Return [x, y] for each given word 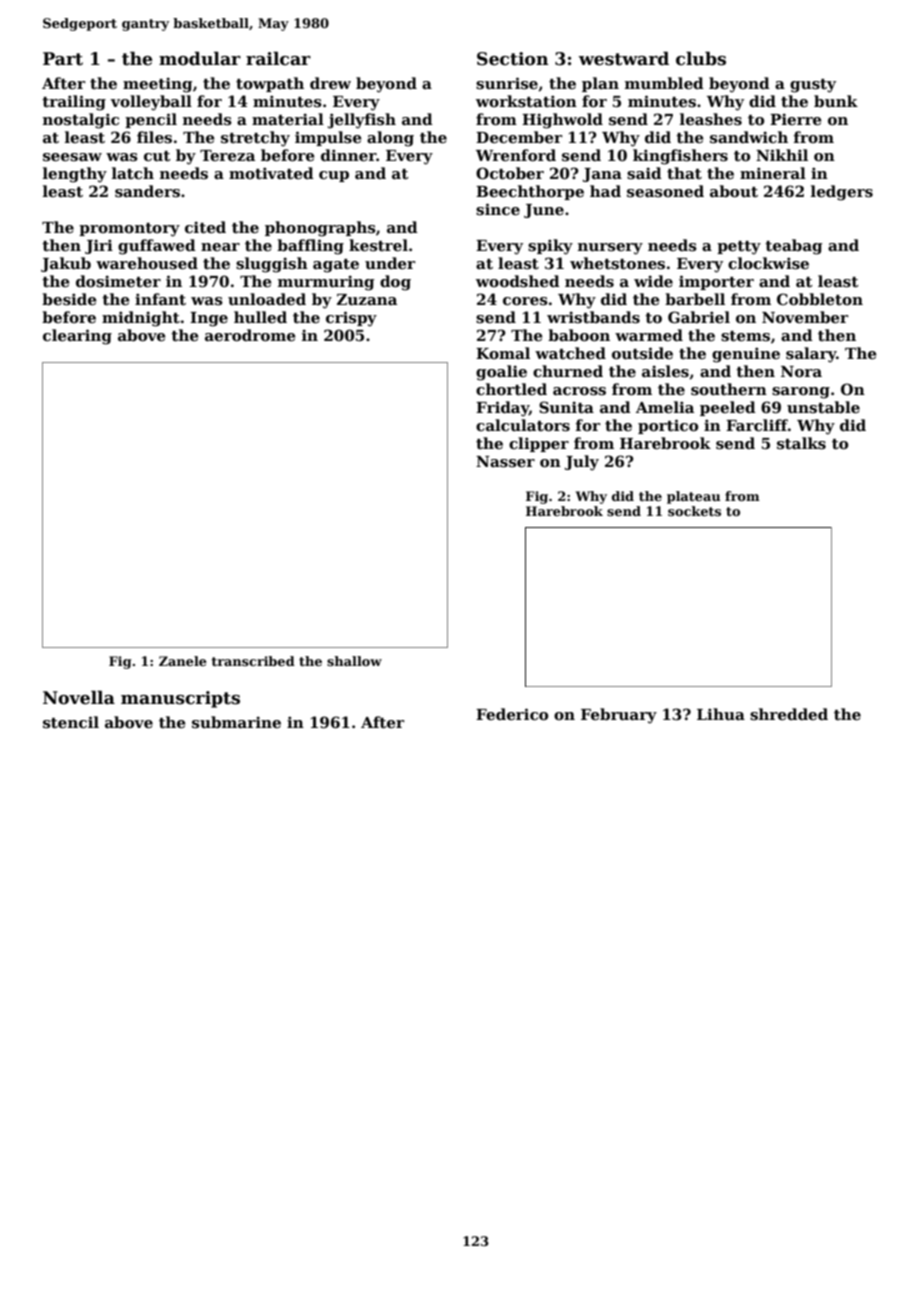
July [582, 463]
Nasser [505, 462]
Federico [512, 714]
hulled [260, 317]
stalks [801, 443]
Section [512, 59]
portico [668, 426]
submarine [236, 722]
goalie [501, 373]
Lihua [721, 714]
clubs [701, 58]
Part [63, 59]
